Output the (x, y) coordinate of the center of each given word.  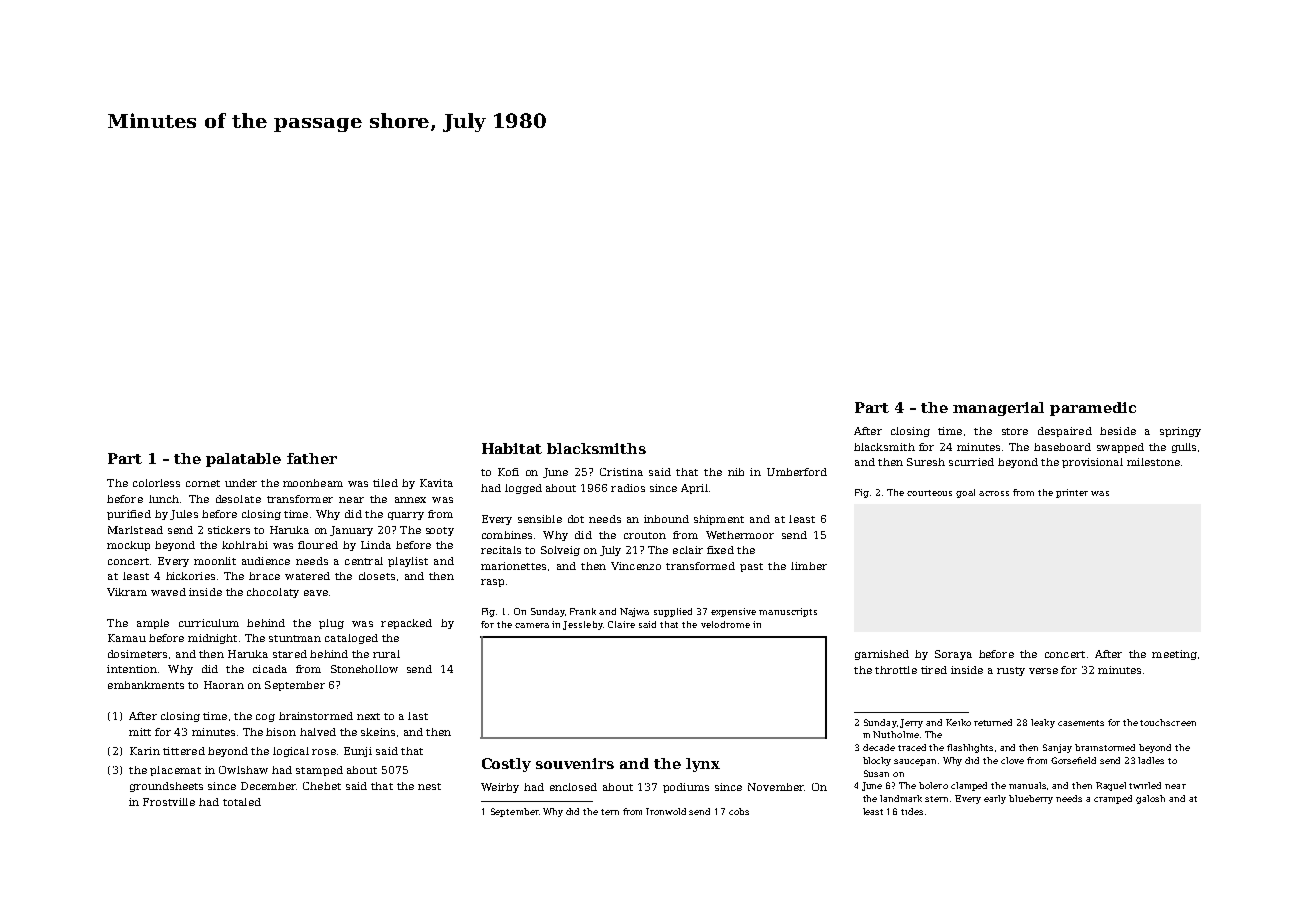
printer (1072, 493)
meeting (1174, 655)
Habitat (512, 448)
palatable (243, 460)
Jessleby (583, 625)
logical (291, 752)
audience (266, 561)
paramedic (1093, 409)
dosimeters (137, 654)
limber (809, 566)
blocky (877, 761)
